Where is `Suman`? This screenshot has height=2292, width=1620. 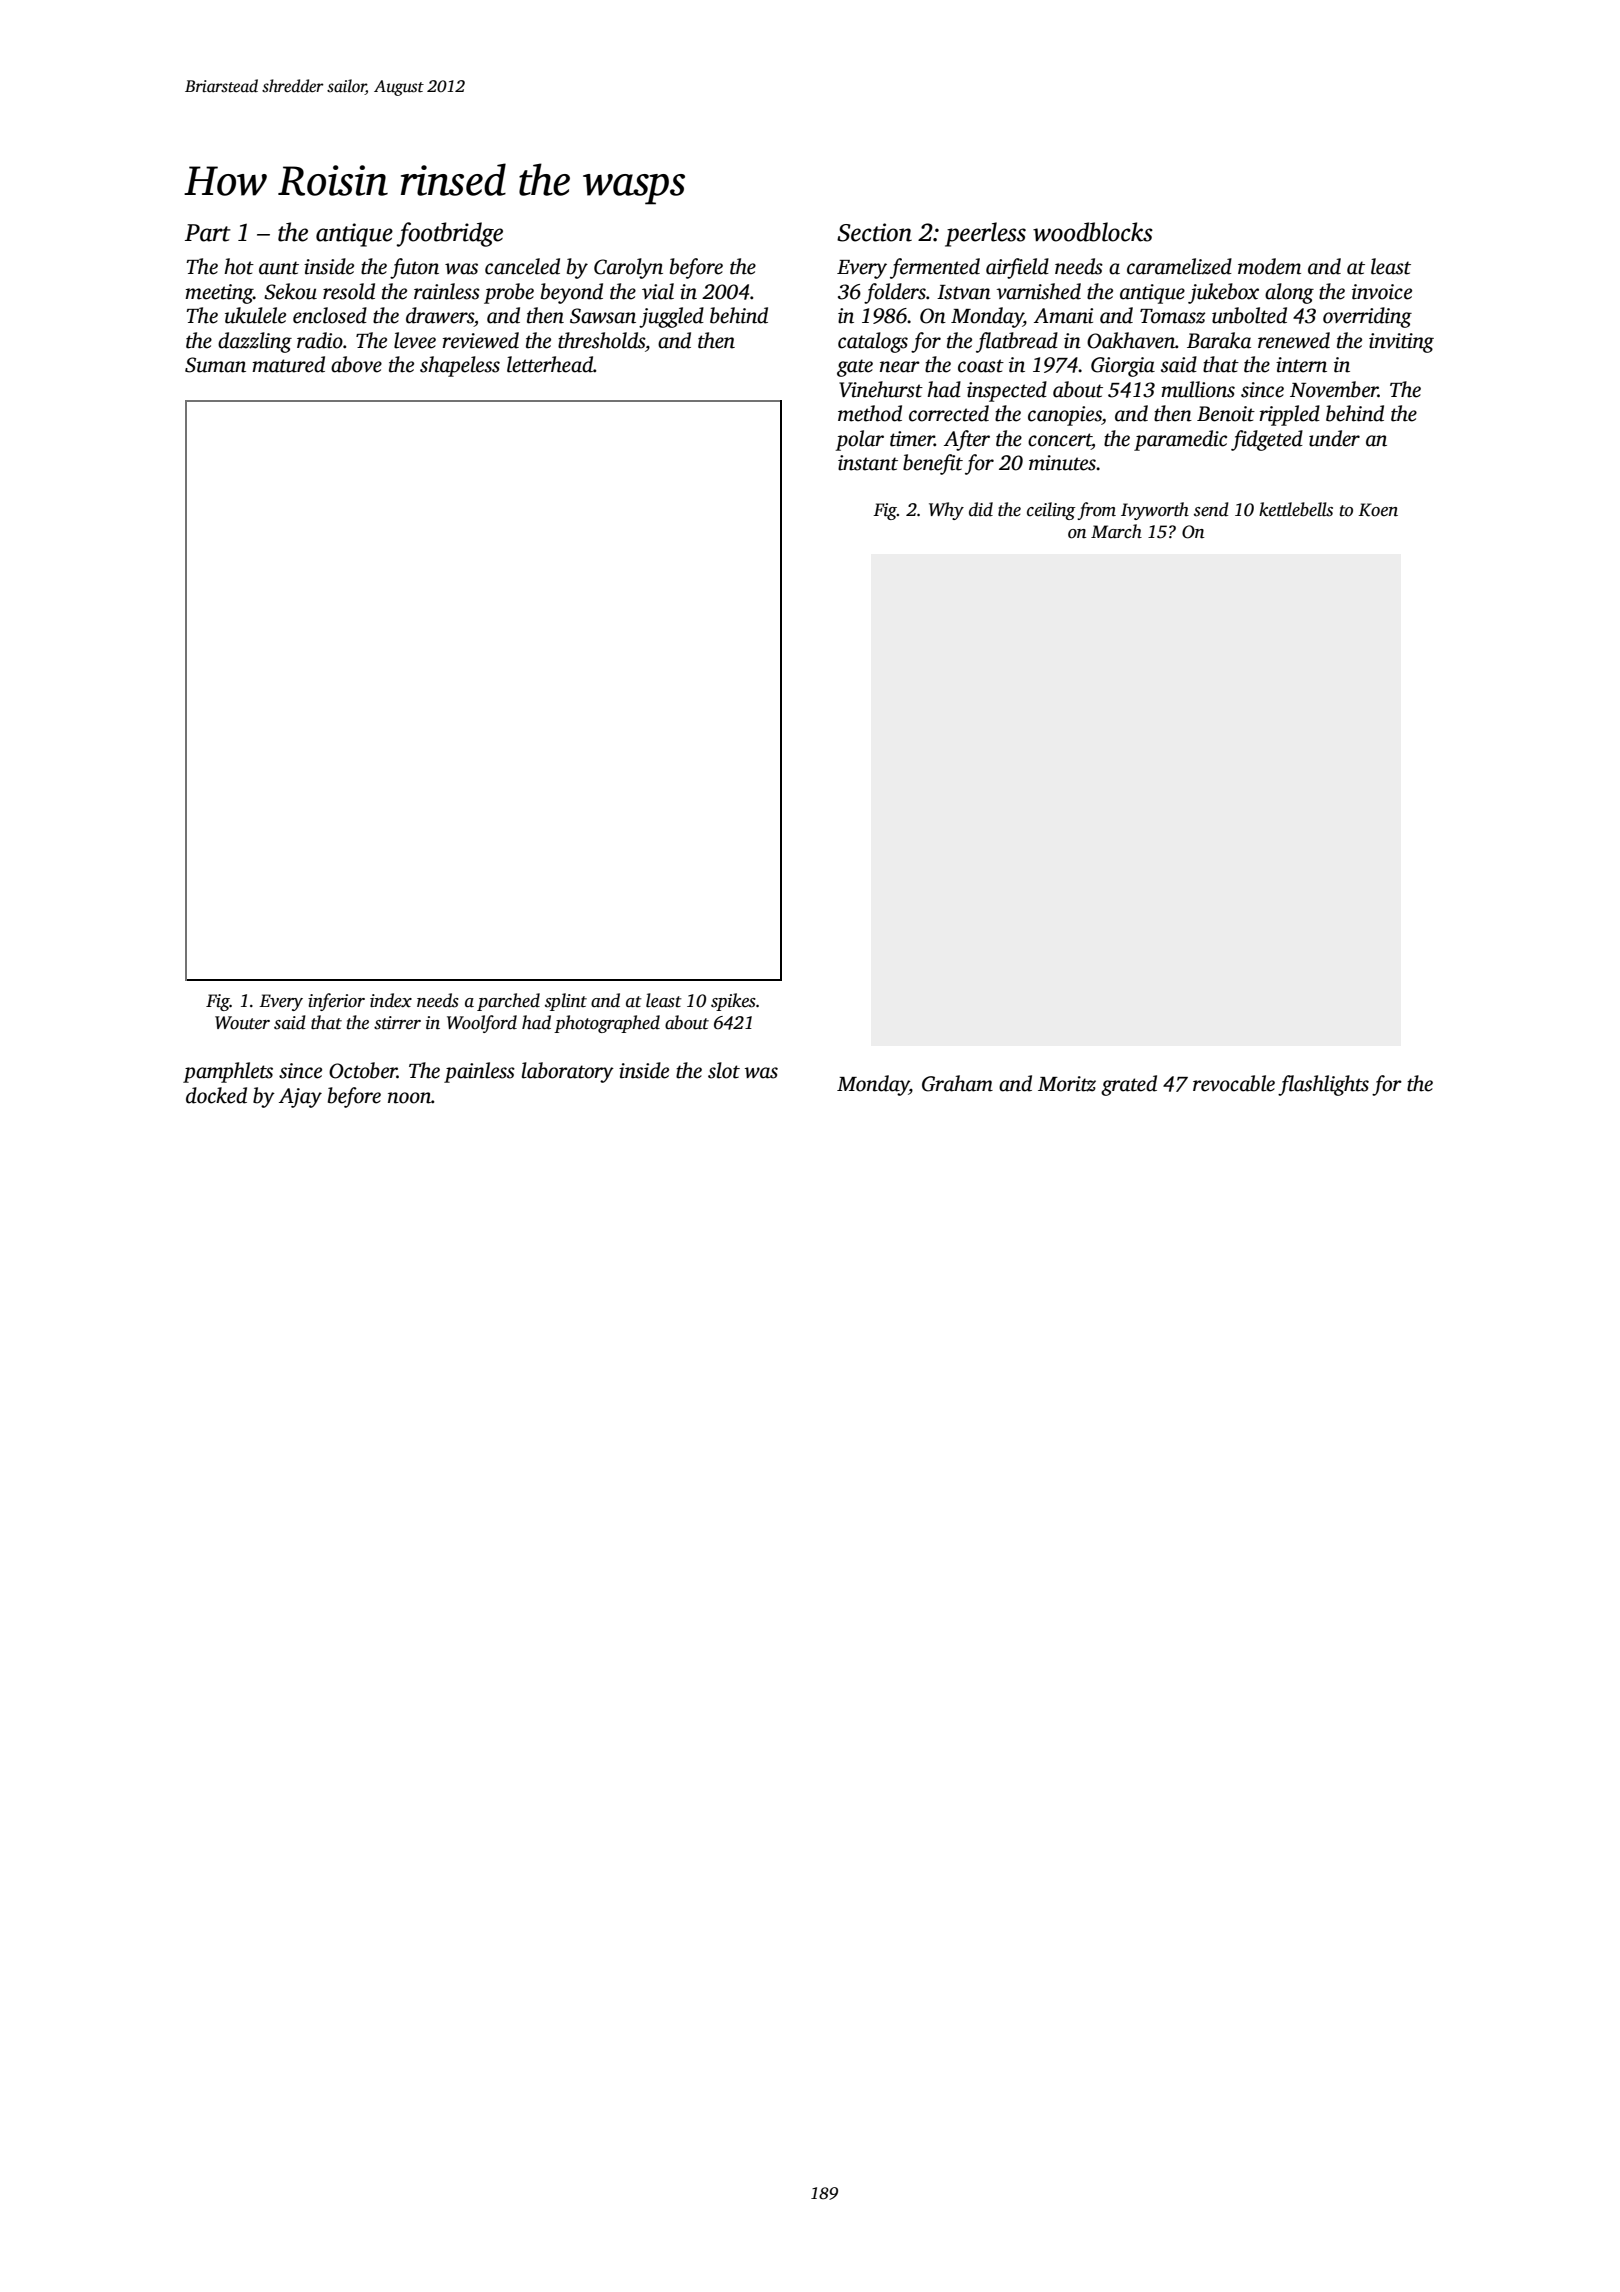
Suman is located at coordinates (215, 365).
